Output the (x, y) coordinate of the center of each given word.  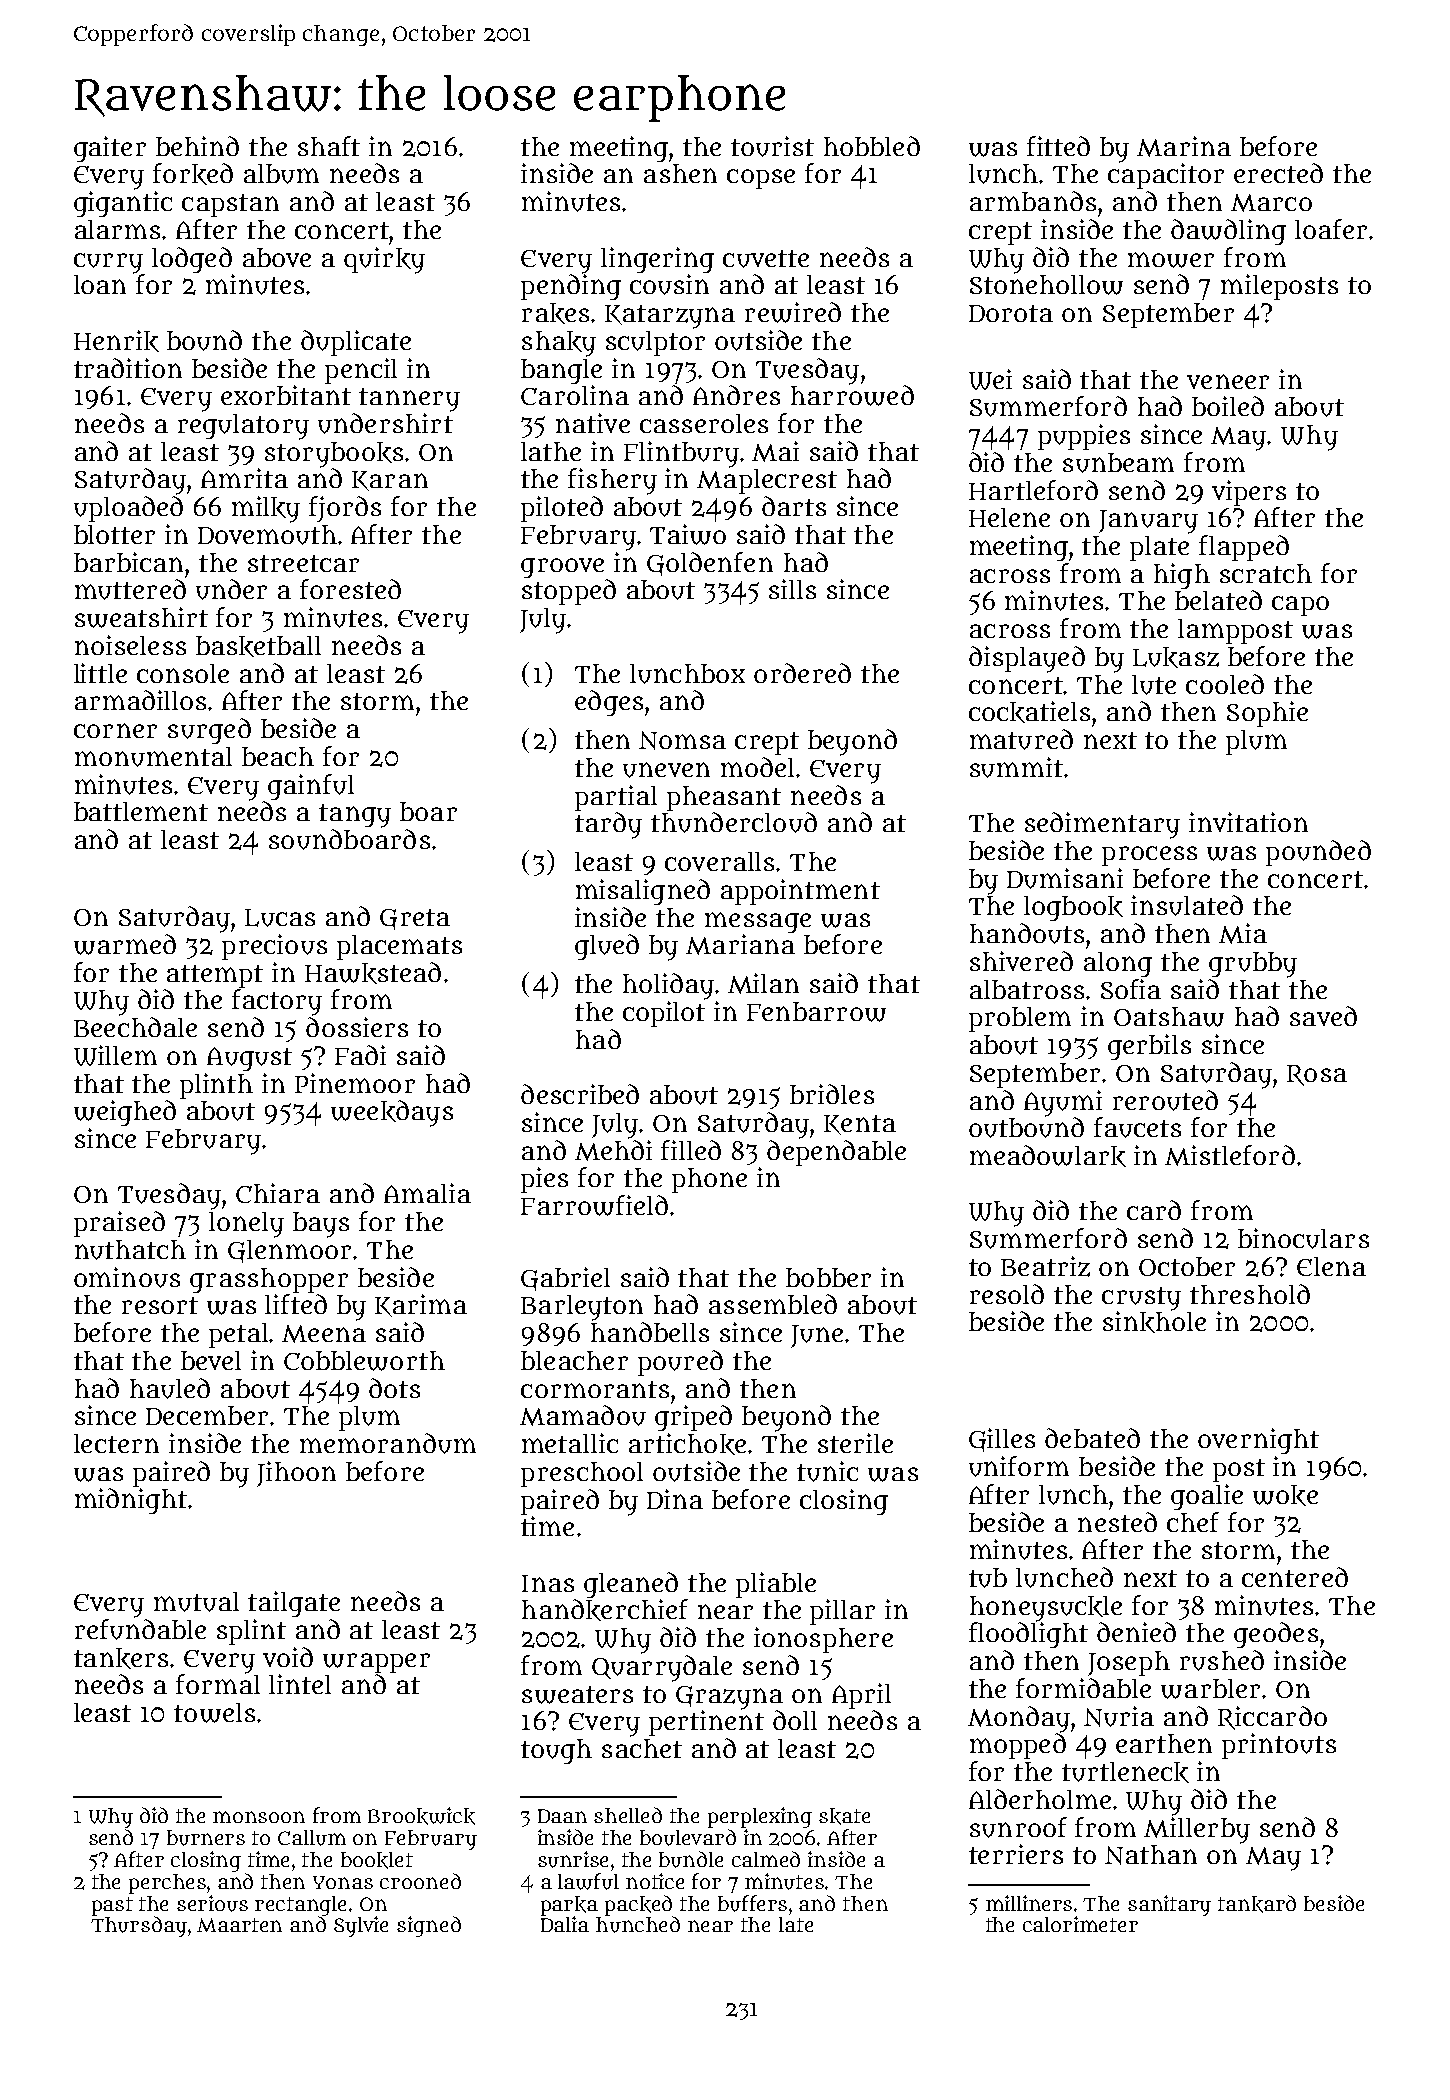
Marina (1184, 146)
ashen (680, 173)
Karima (421, 1305)
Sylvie (361, 1926)
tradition (128, 368)
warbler (1210, 1689)
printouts (1279, 1746)
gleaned (631, 1585)
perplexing (760, 1817)
